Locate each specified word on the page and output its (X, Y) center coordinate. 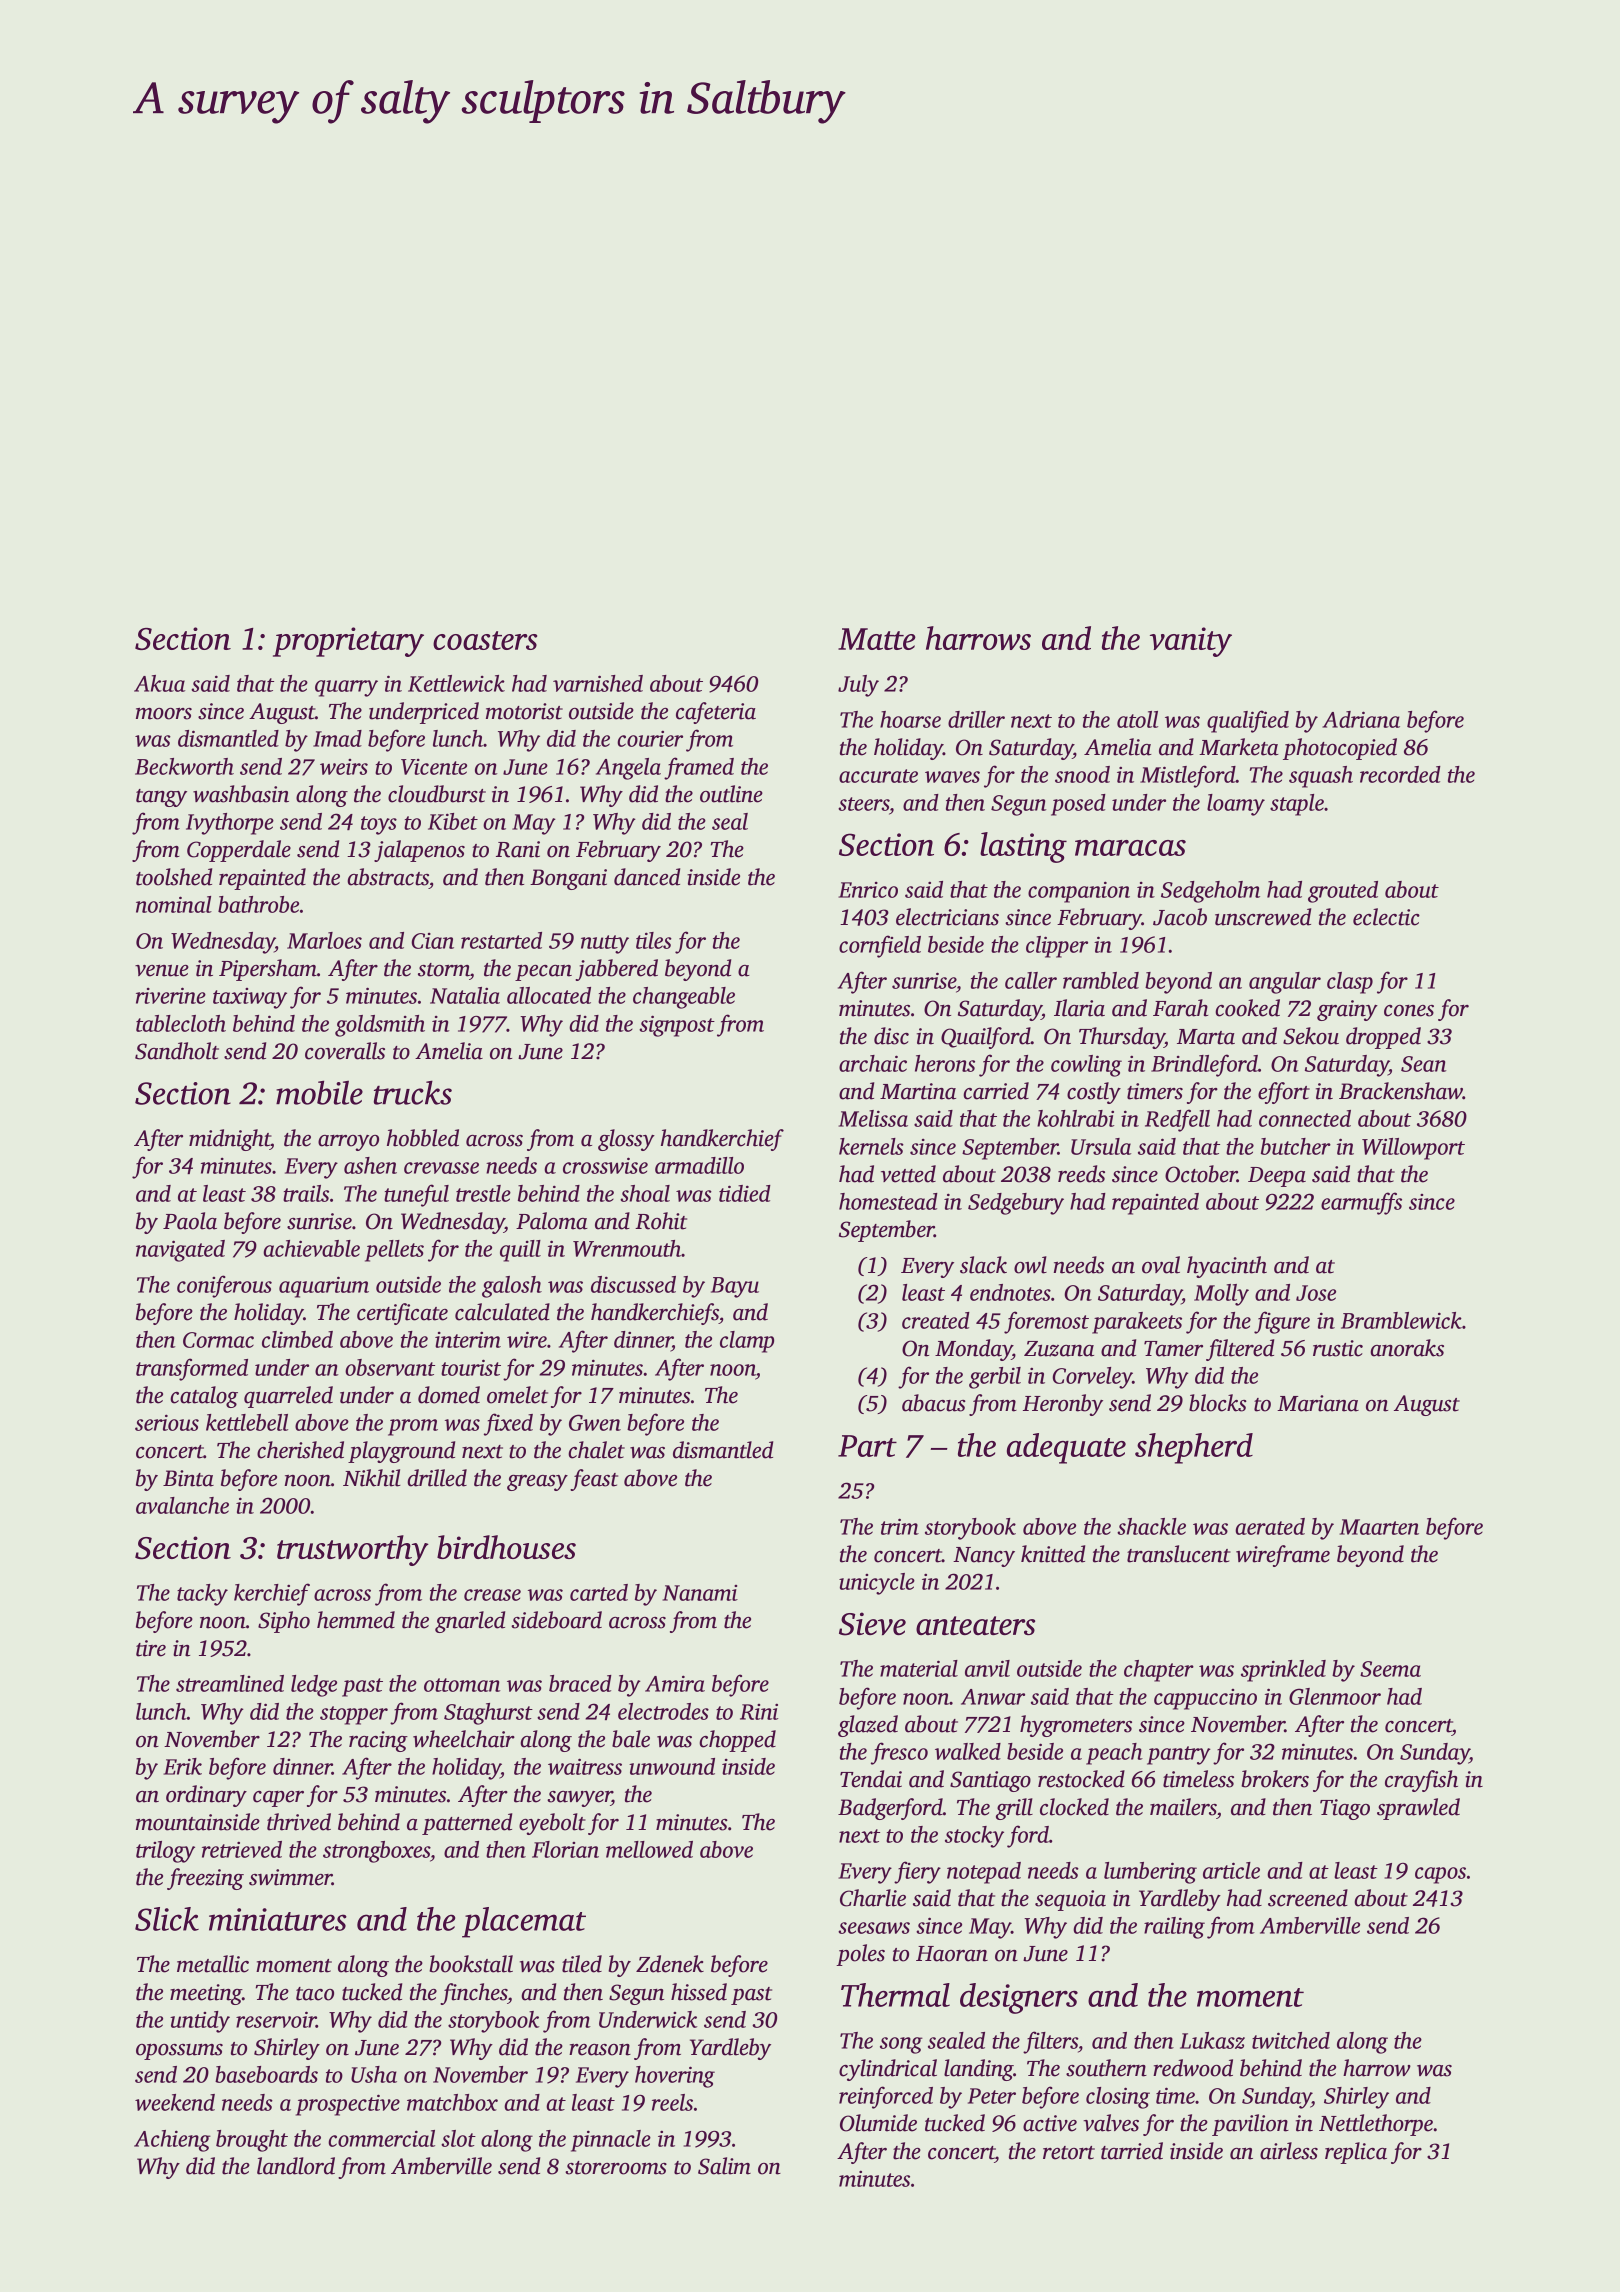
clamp (747, 1342)
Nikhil (372, 1478)
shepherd (1194, 1448)
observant (390, 1367)
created (936, 1320)
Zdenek (670, 1964)
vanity (1191, 642)
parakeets (1137, 1323)
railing (1174, 1928)
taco (315, 1994)
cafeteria (716, 713)
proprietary (348, 642)
